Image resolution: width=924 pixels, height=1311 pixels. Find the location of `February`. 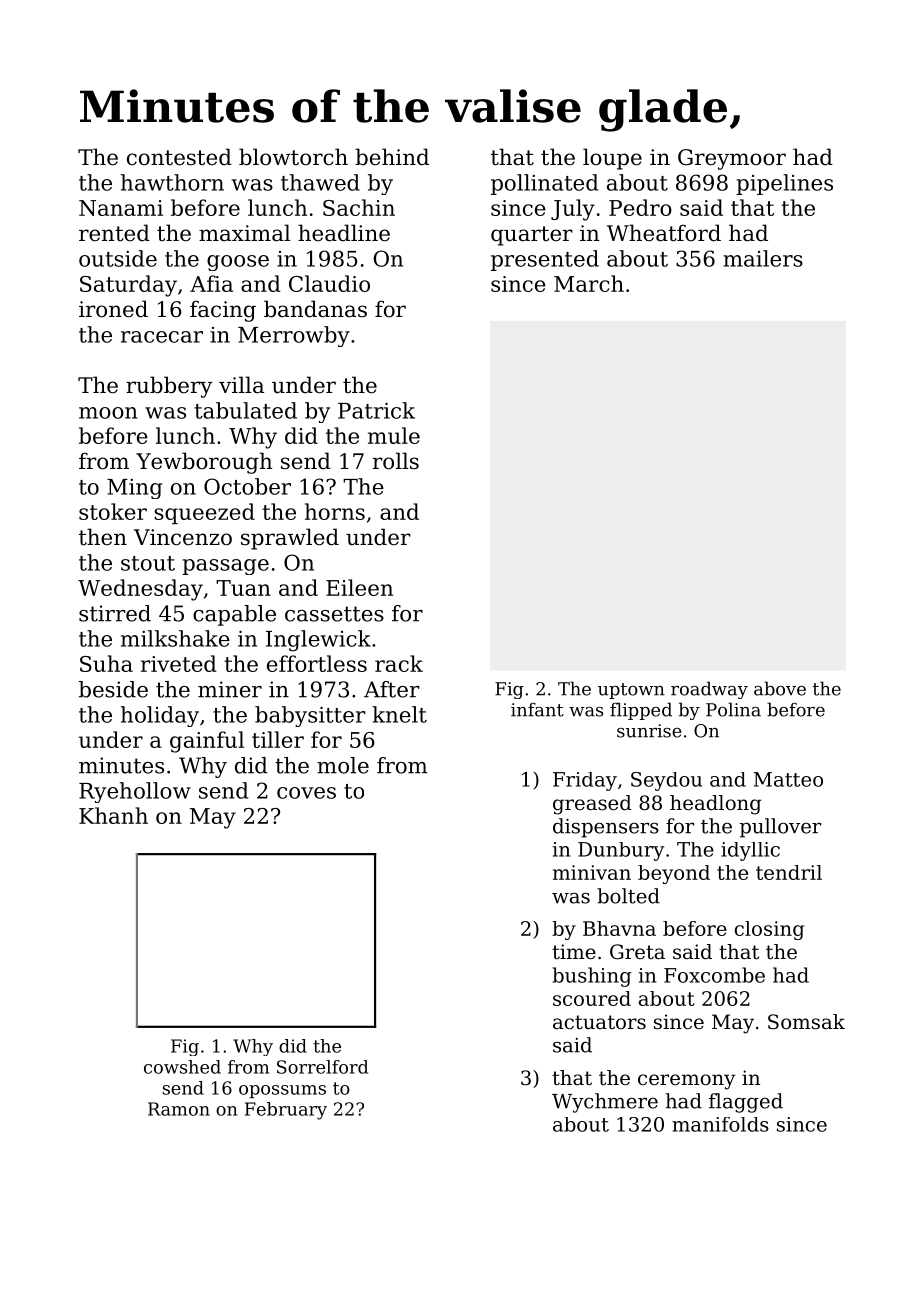

February is located at coordinates (286, 1111).
